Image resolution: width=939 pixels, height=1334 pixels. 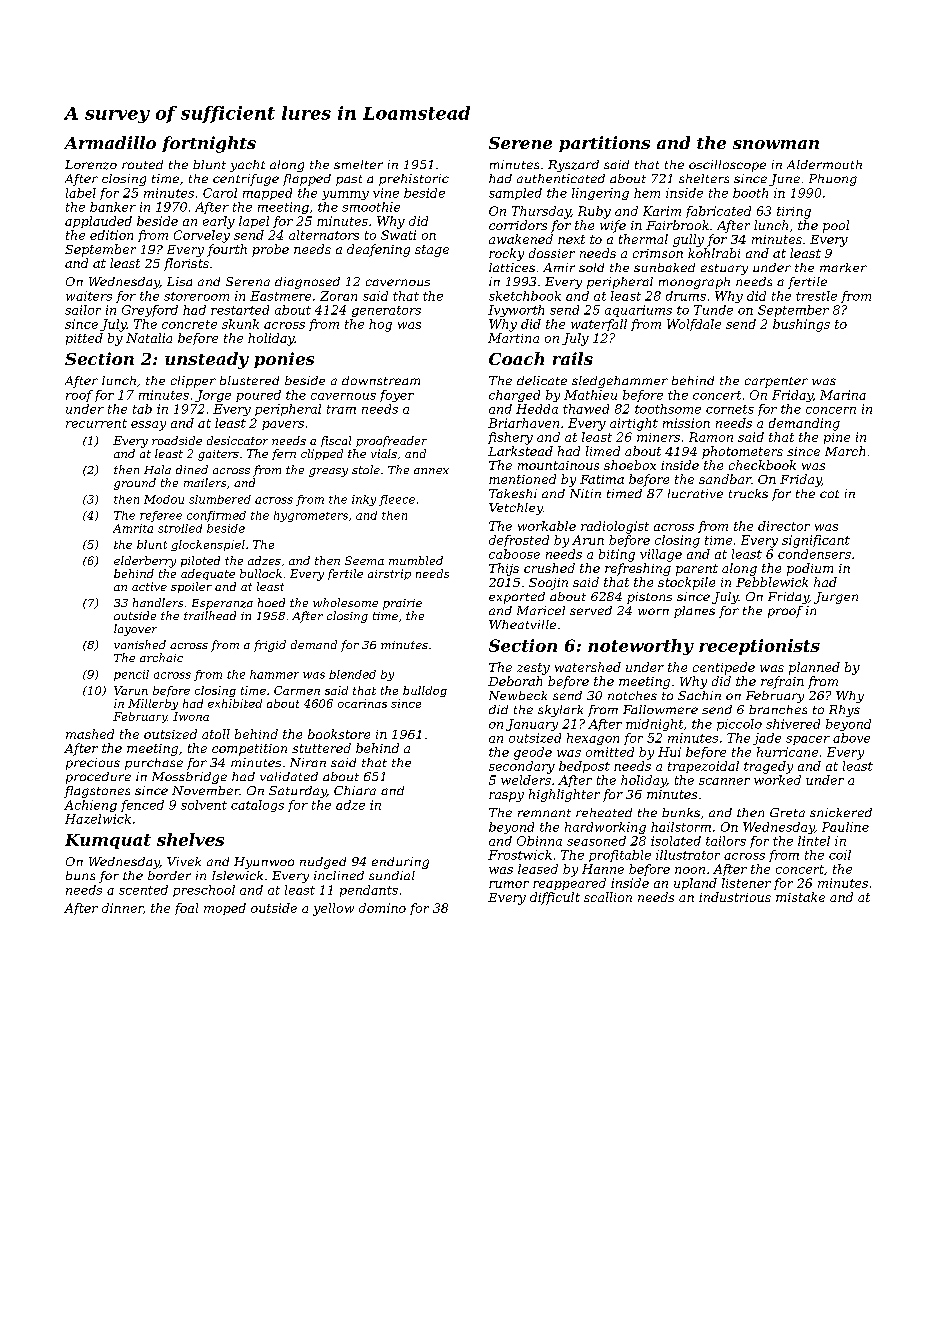 I want to click on defrosted, so click(x=519, y=541).
